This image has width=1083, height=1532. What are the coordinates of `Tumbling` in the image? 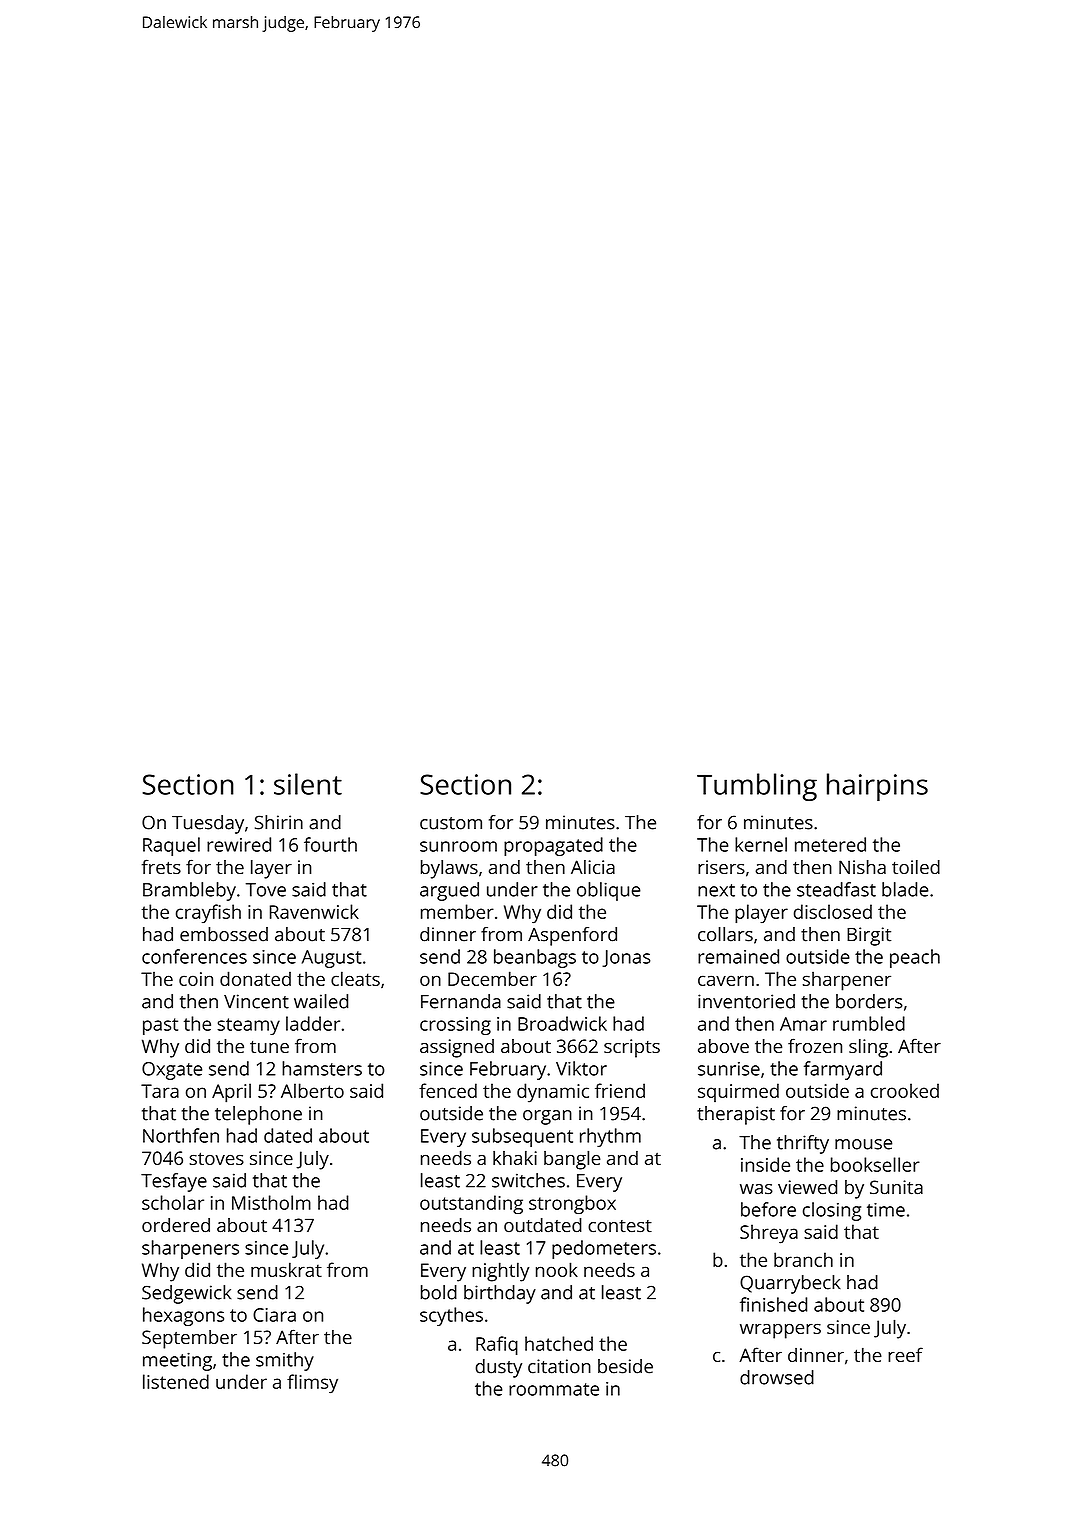 It's located at (757, 787).
